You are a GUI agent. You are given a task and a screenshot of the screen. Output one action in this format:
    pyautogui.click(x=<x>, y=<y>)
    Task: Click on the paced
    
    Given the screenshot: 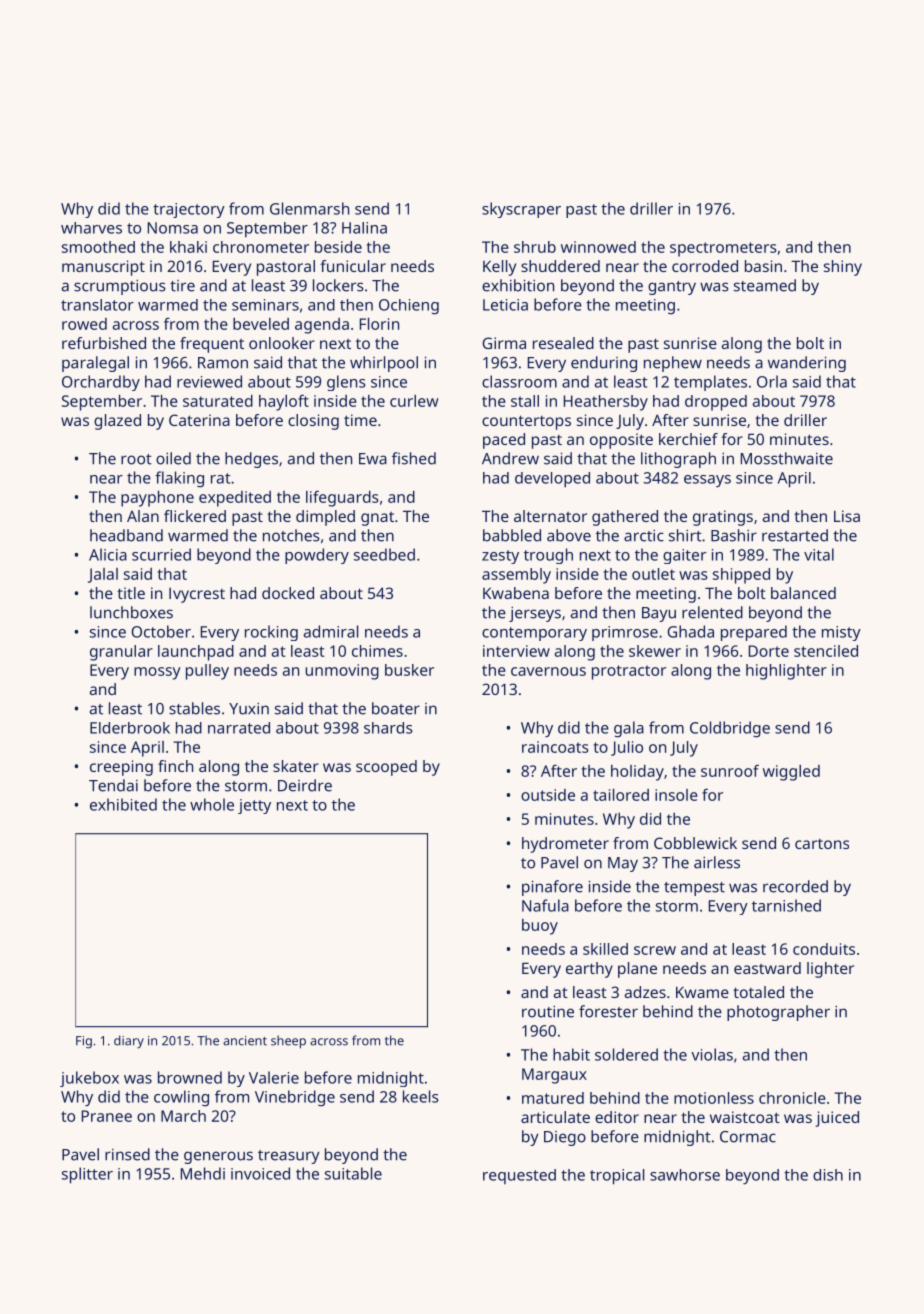 What is the action you would take?
    pyautogui.click(x=504, y=441)
